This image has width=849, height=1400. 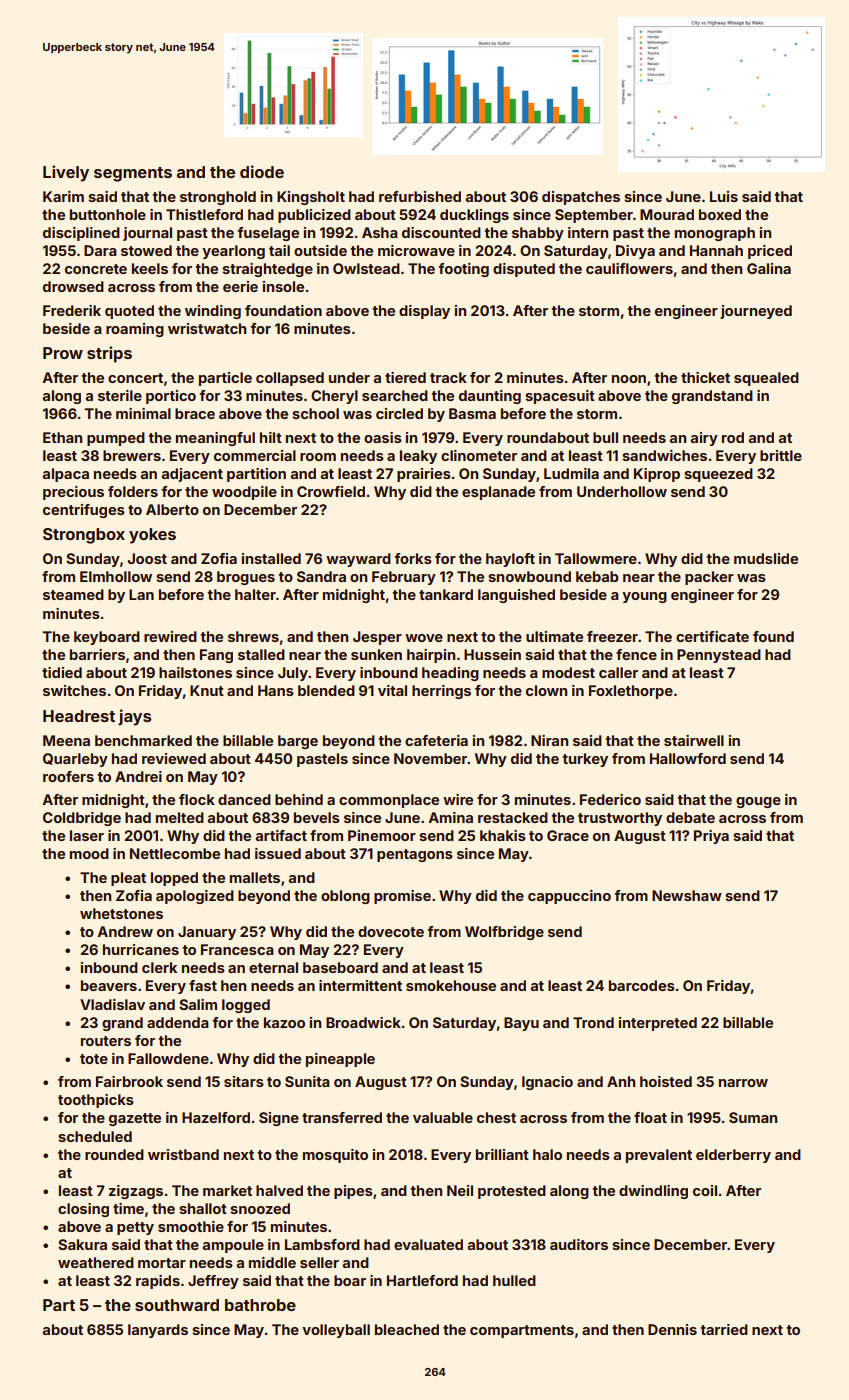 What do you see at coordinates (195, 413) in the image?
I see `brace` at bounding box center [195, 413].
